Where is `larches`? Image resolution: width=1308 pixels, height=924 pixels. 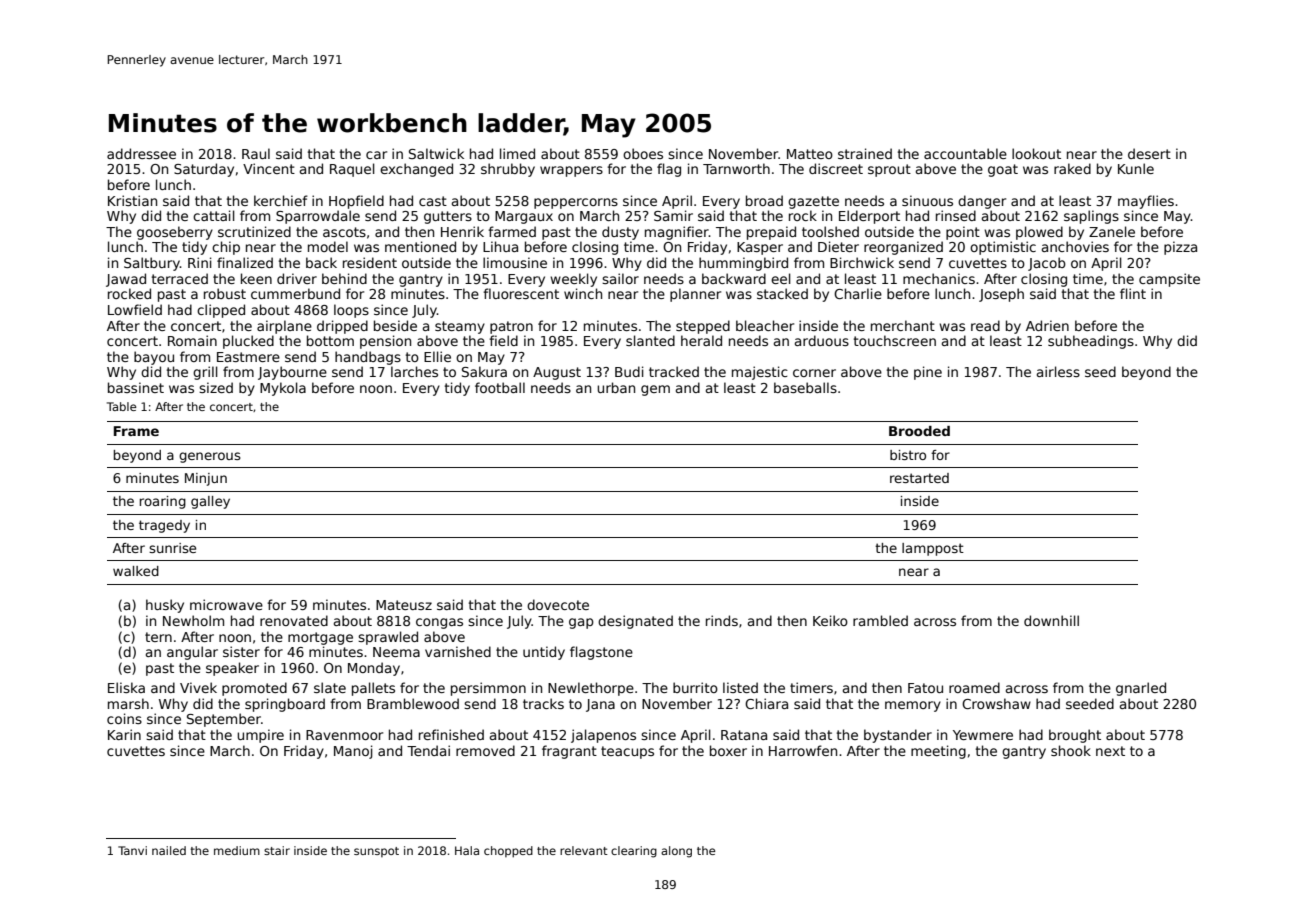 larches is located at coordinates (414, 371).
